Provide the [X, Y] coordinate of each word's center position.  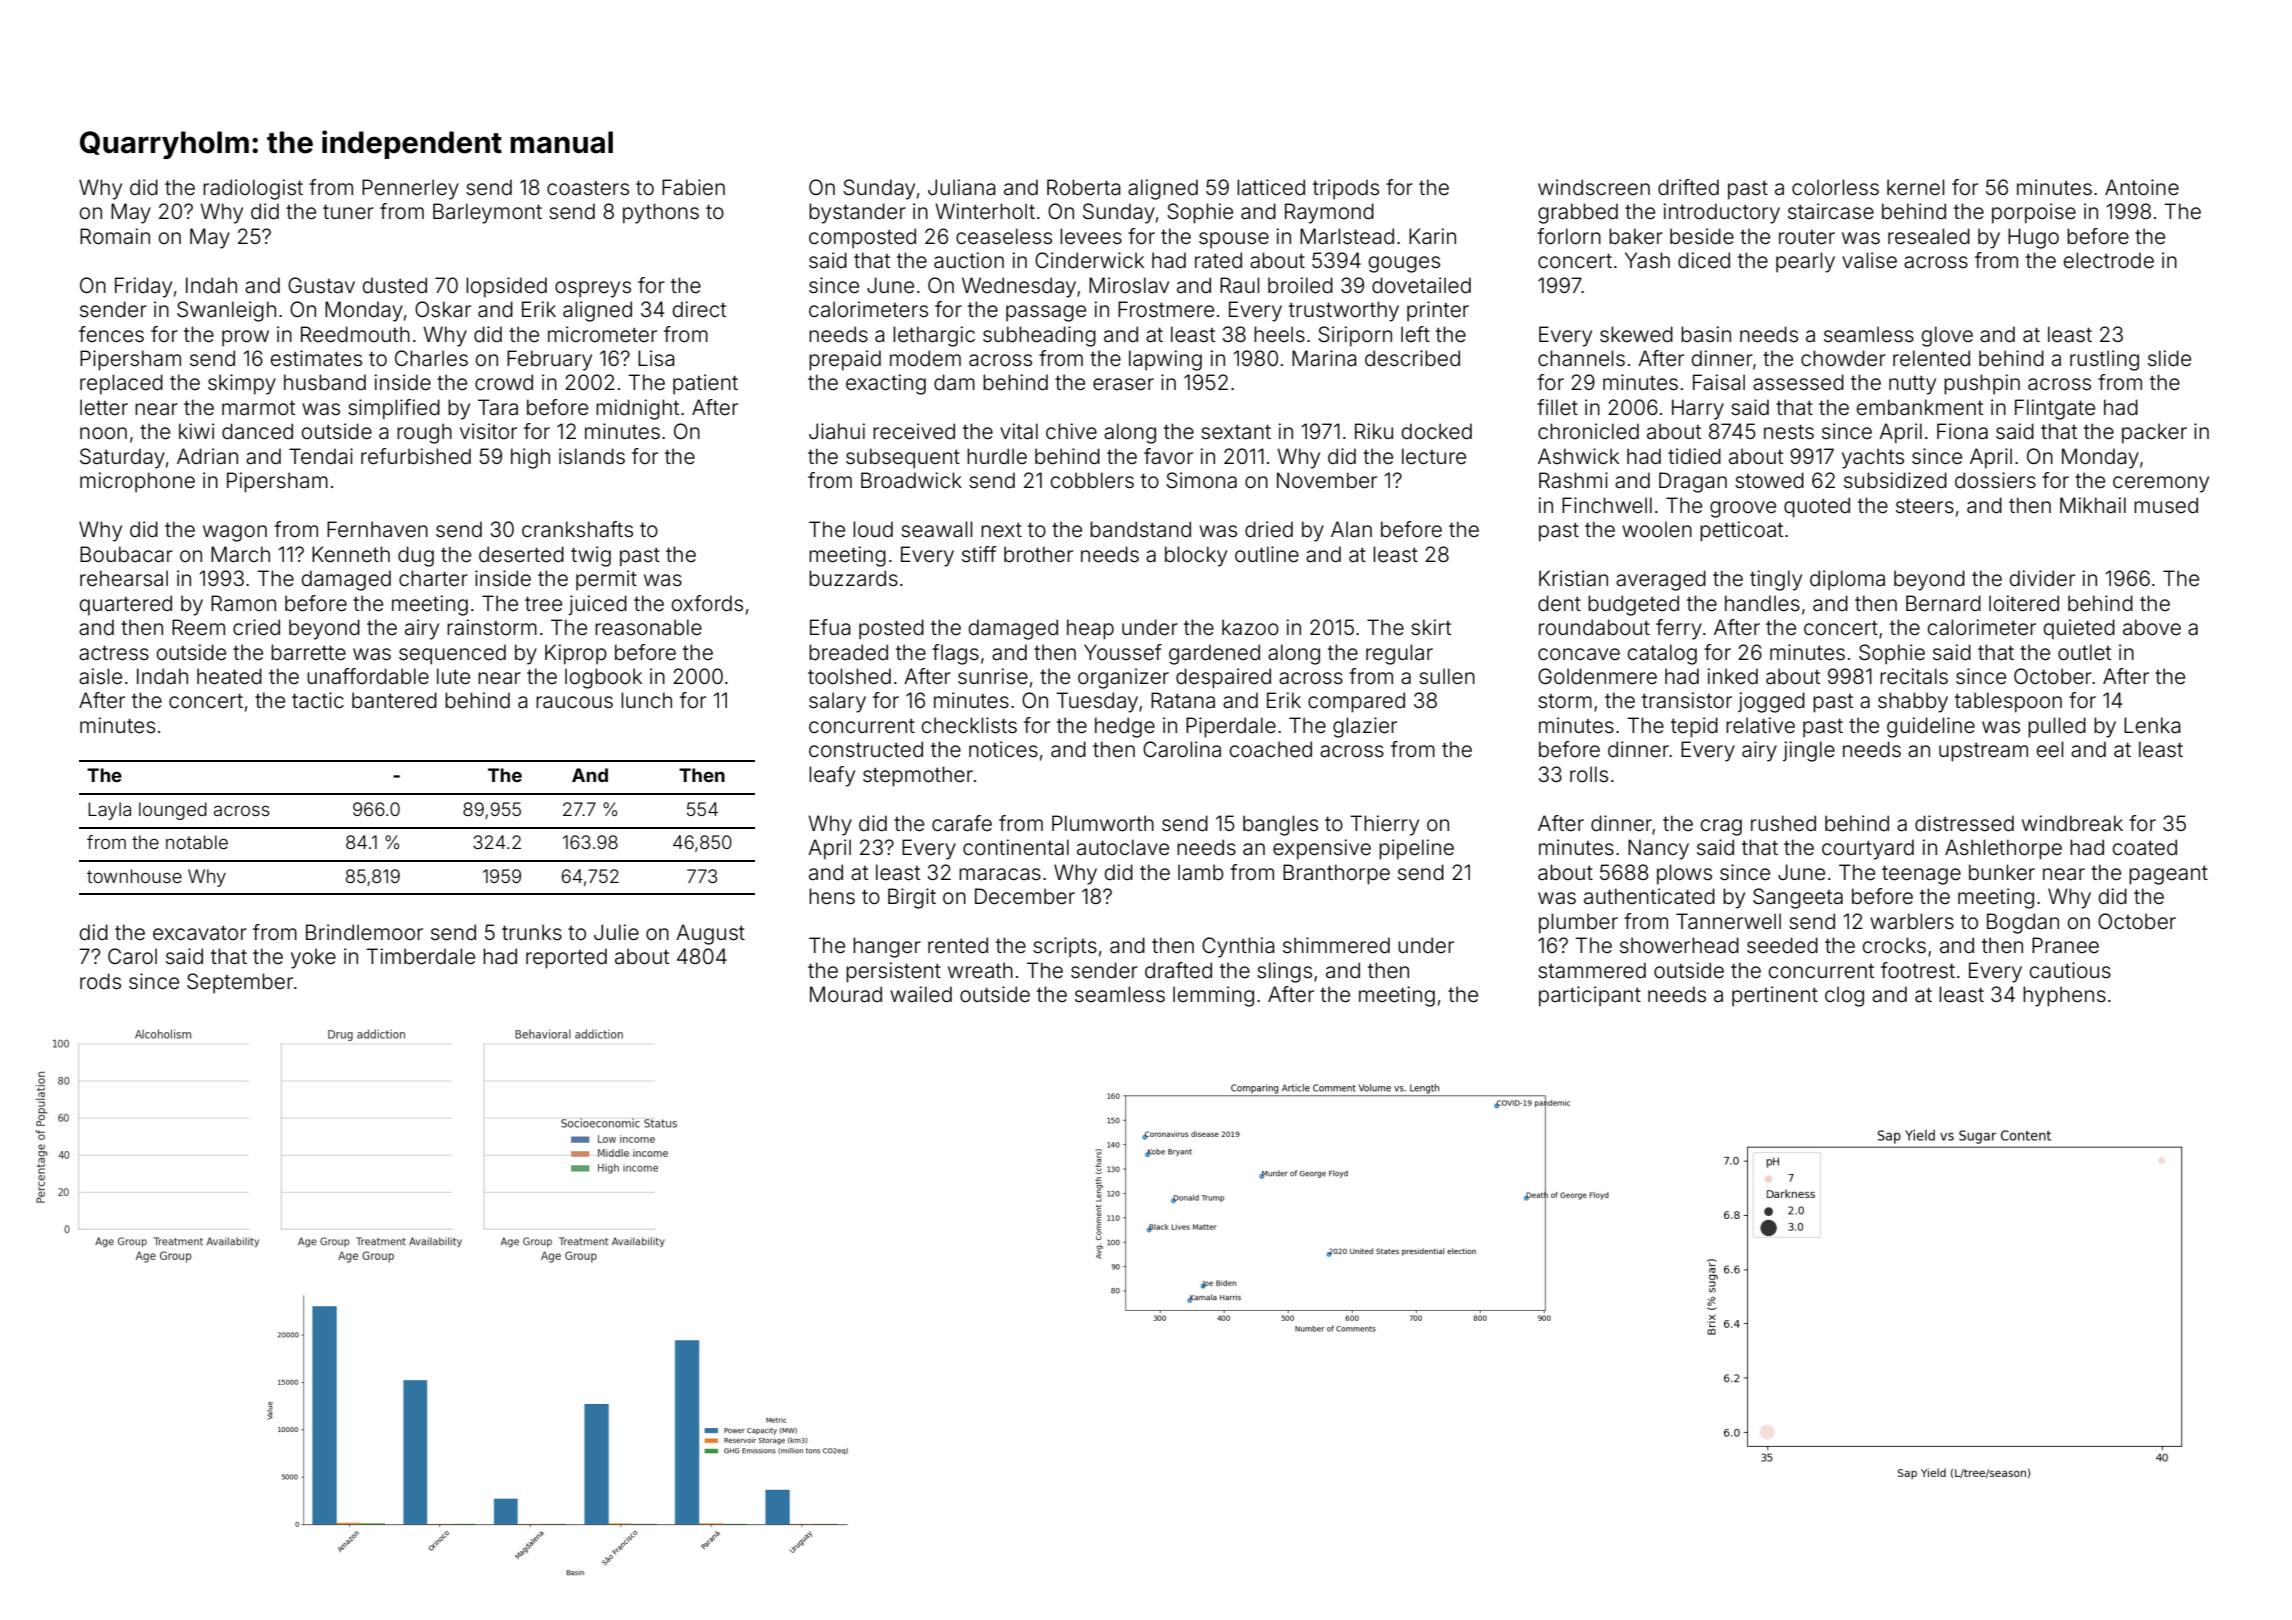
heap [1090, 629]
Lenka [2152, 725]
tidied [1694, 456]
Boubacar [126, 554]
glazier [1365, 727]
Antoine [2142, 187]
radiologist [253, 189]
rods [100, 981]
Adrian [207, 456]
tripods [1346, 189]
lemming [1213, 996]
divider [2042, 578]
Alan [1351, 529]
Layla [109, 811]
